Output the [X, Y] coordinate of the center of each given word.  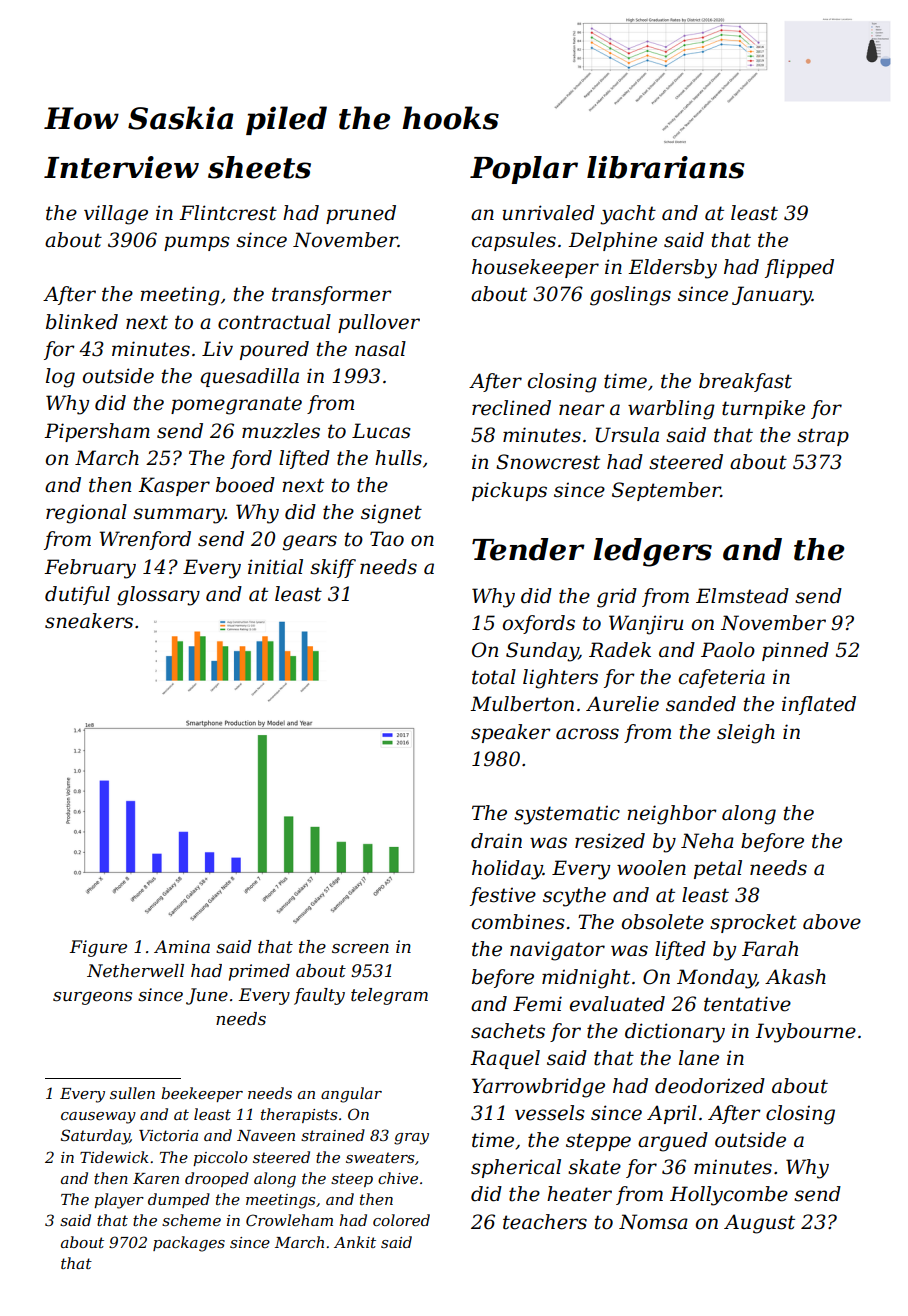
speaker [511, 733]
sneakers [89, 621]
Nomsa [653, 1222]
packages [189, 1244]
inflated [819, 705]
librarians [666, 167]
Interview [121, 167]
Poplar [524, 170]
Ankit [355, 1242]
